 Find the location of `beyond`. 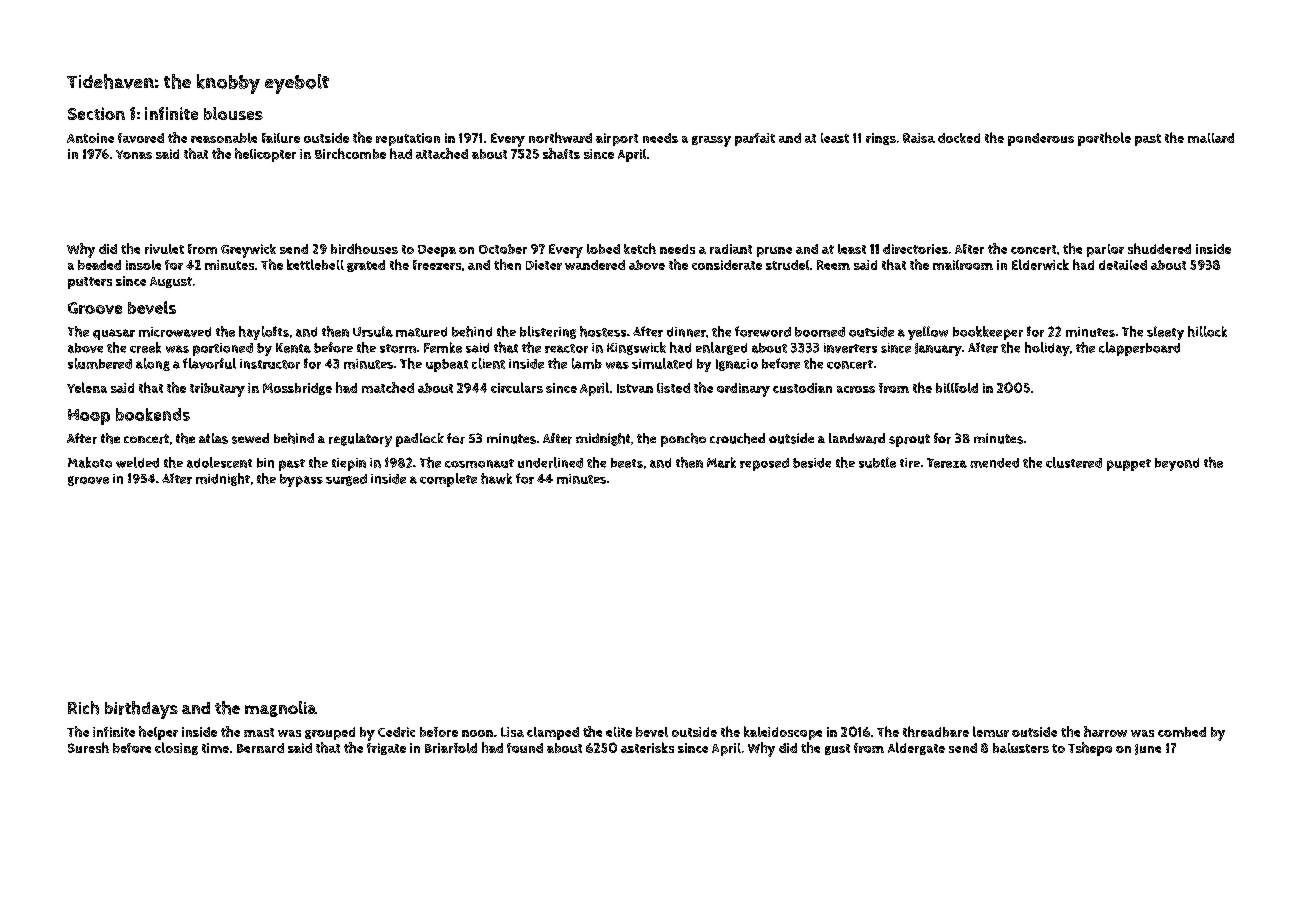

beyond is located at coordinates (1177, 464).
